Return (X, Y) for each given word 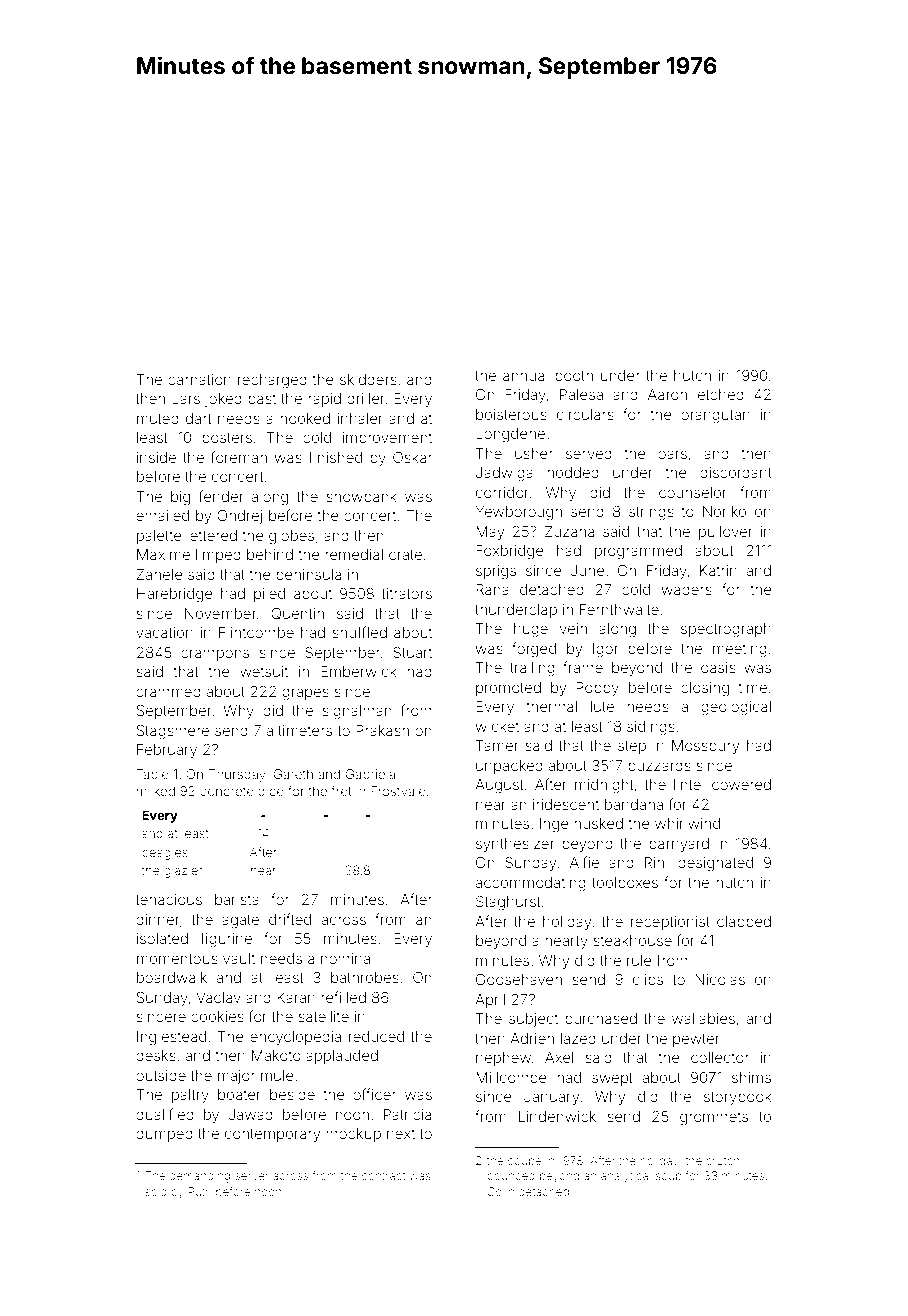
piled (269, 595)
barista (237, 899)
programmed (638, 552)
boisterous (511, 414)
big (180, 498)
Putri (200, 1191)
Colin (500, 1191)
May (490, 533)
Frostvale (398, 791)
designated (715, 864)
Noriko (724, 511)
